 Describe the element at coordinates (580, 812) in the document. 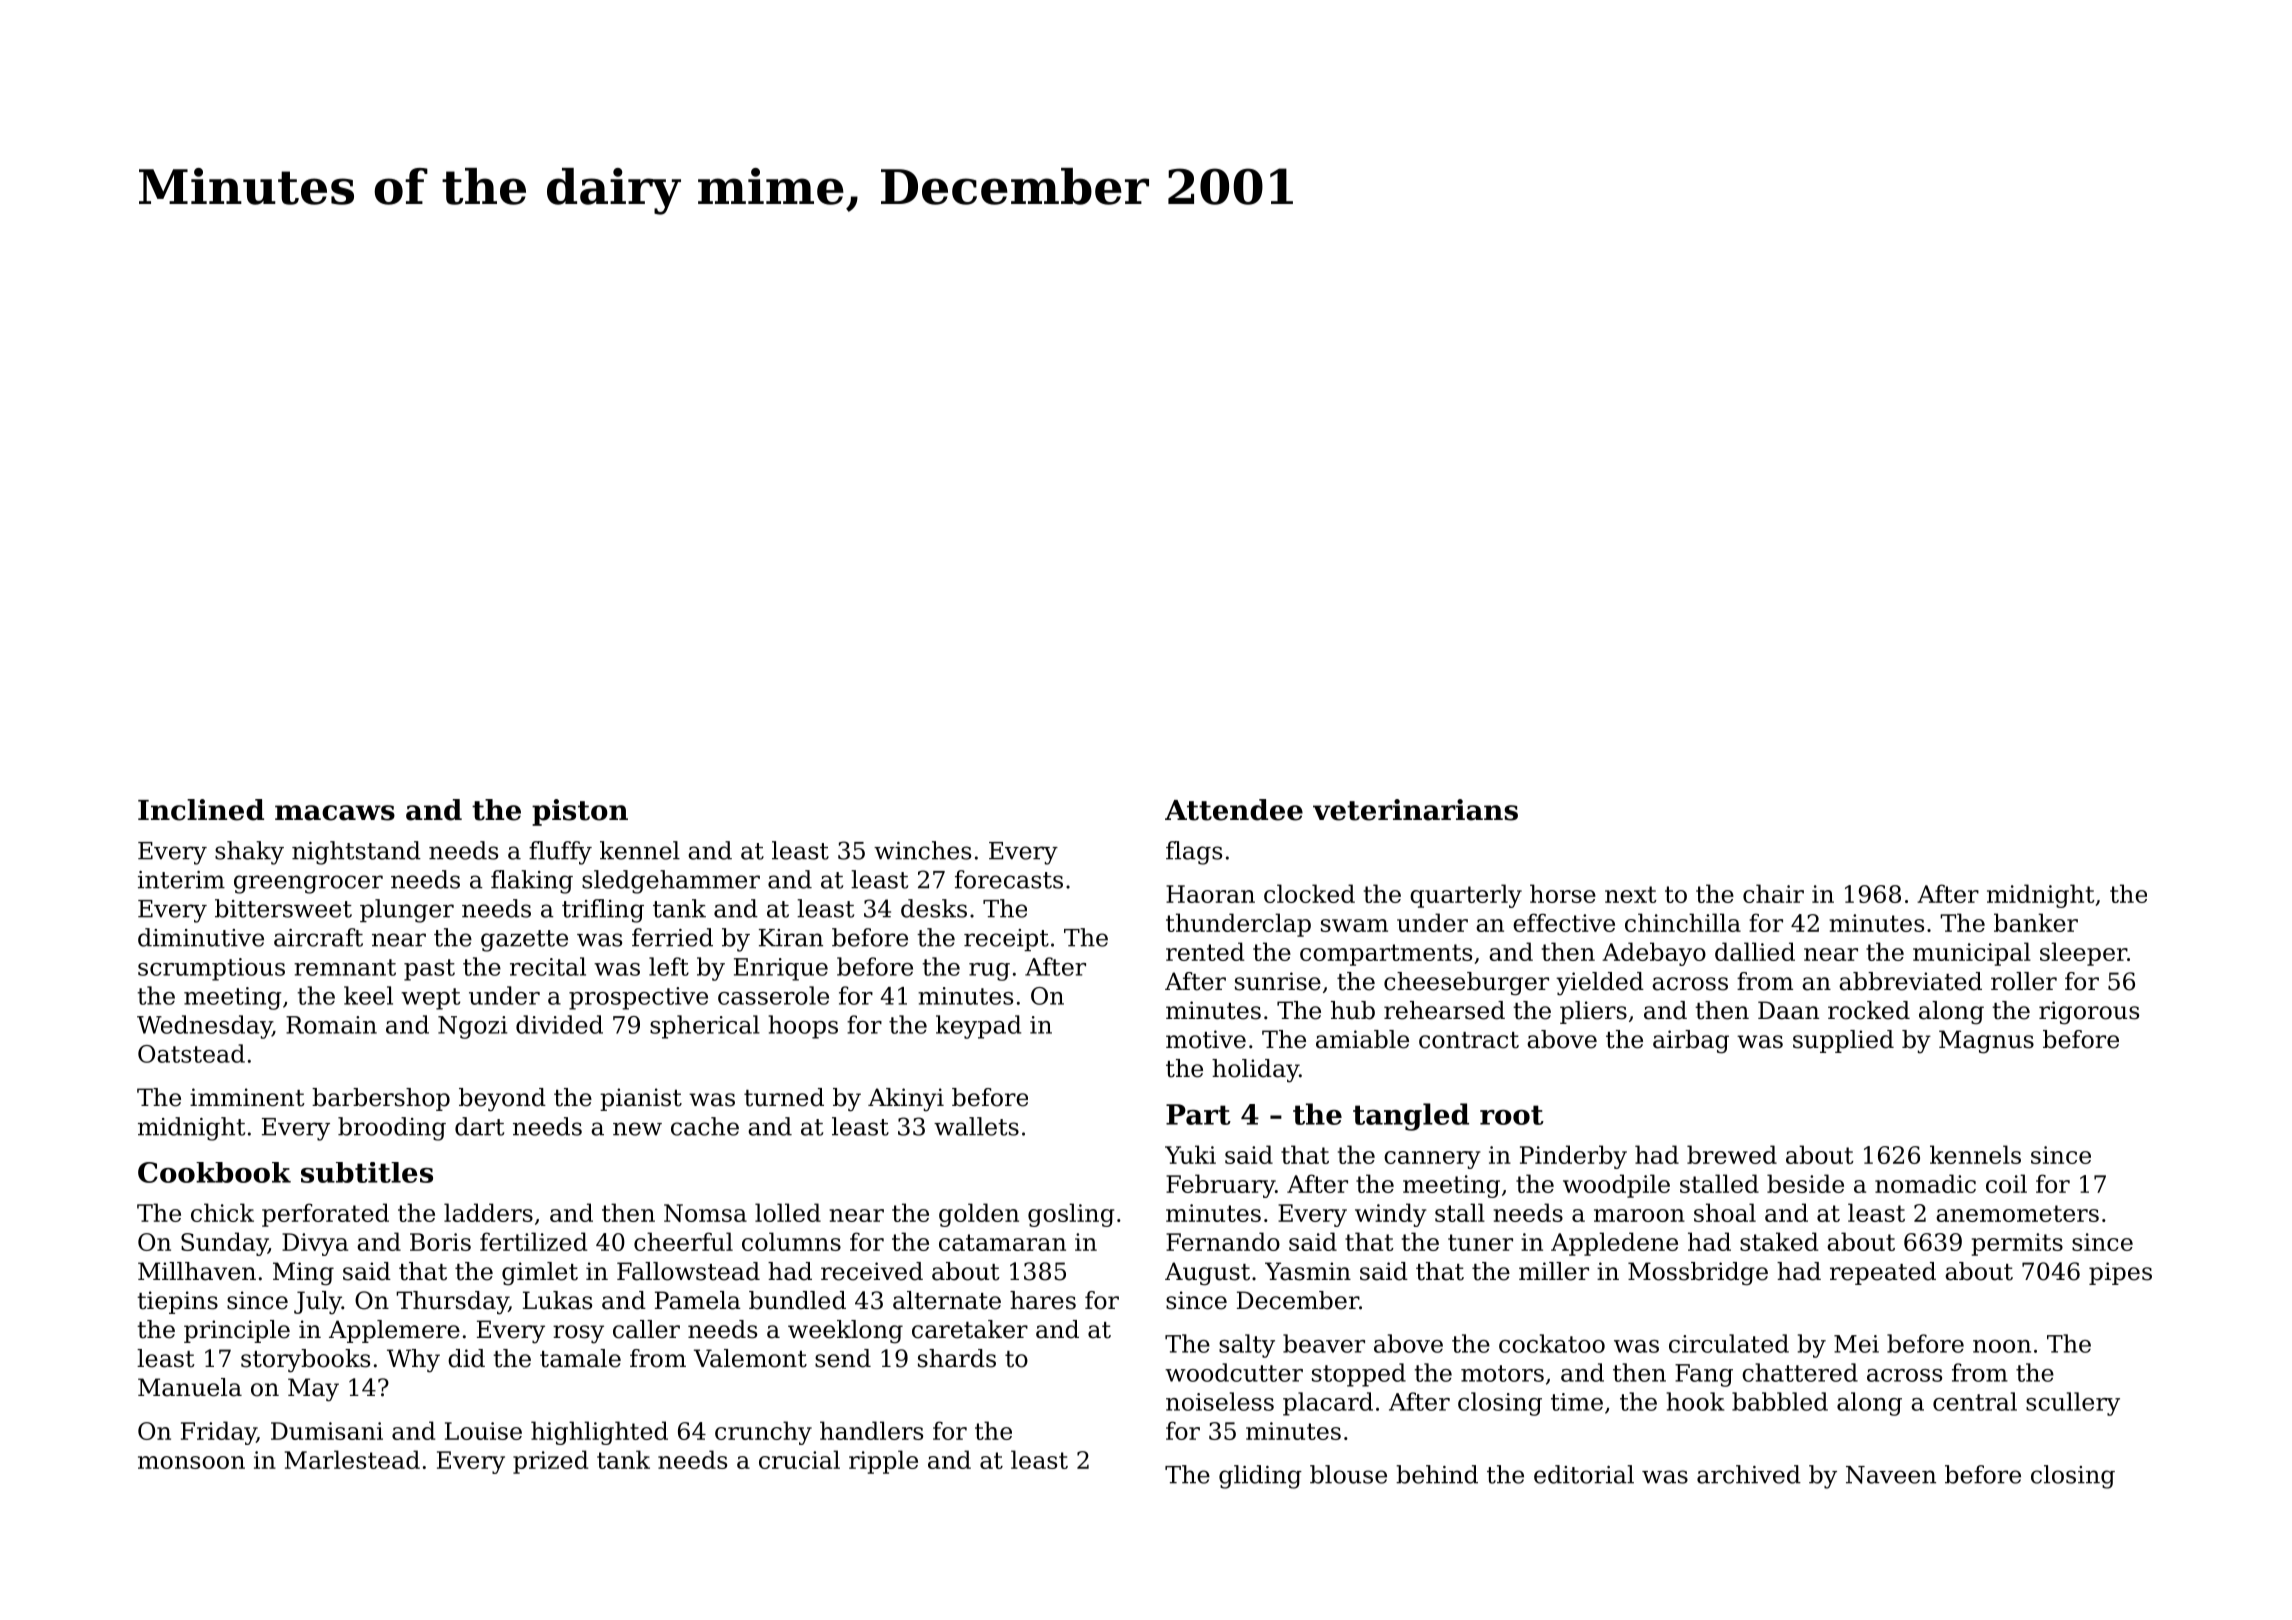

I see `piston` at that location.
